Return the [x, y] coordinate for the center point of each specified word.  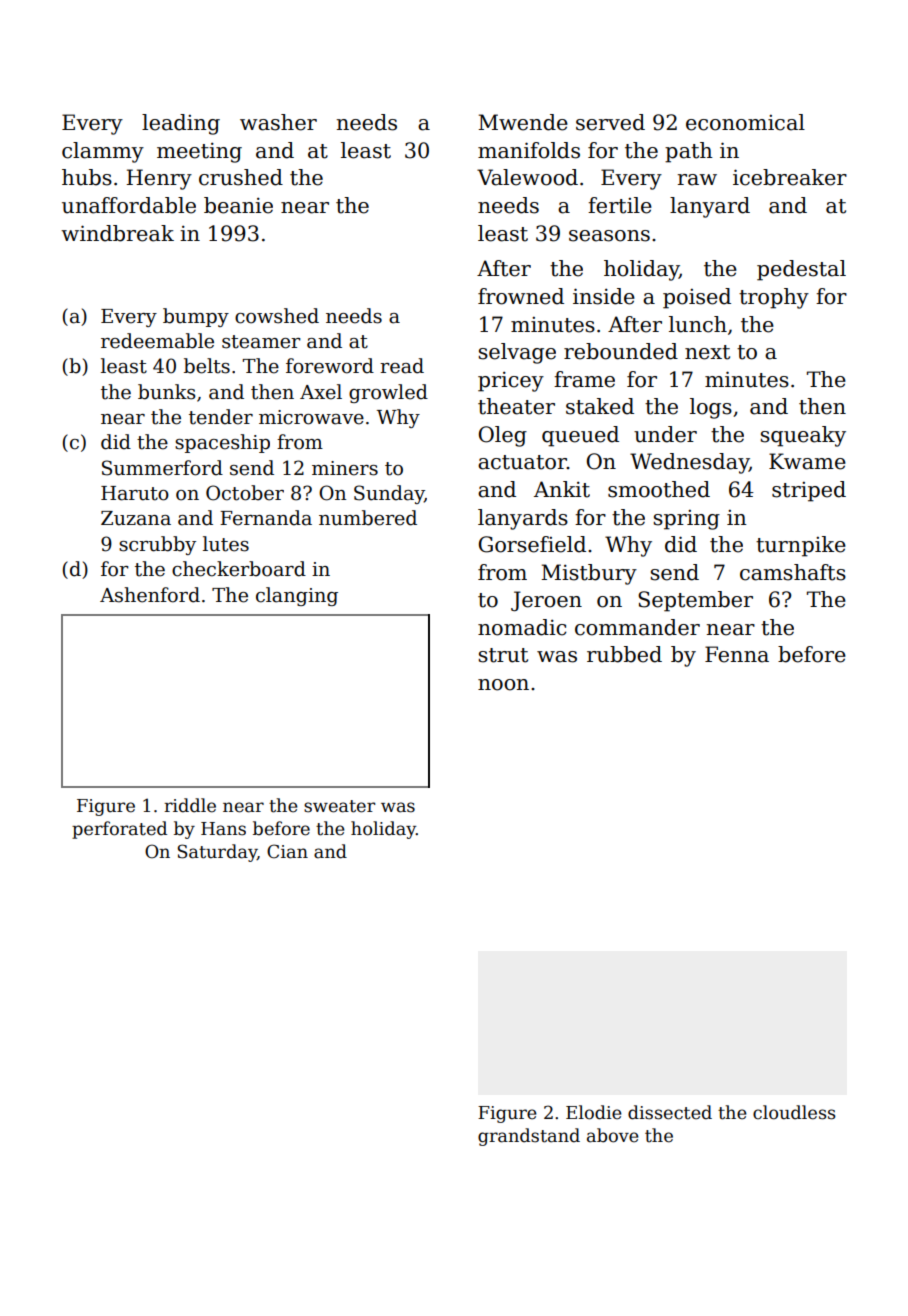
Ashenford [150, 595]
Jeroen [546, 601]
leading [181, 124]
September [695, 601]
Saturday [217, 853]
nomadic [522, 627]
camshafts [793, 572]
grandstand [529, 1137]
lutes [226, 544]
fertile [620, 205]
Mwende [523, 122]
